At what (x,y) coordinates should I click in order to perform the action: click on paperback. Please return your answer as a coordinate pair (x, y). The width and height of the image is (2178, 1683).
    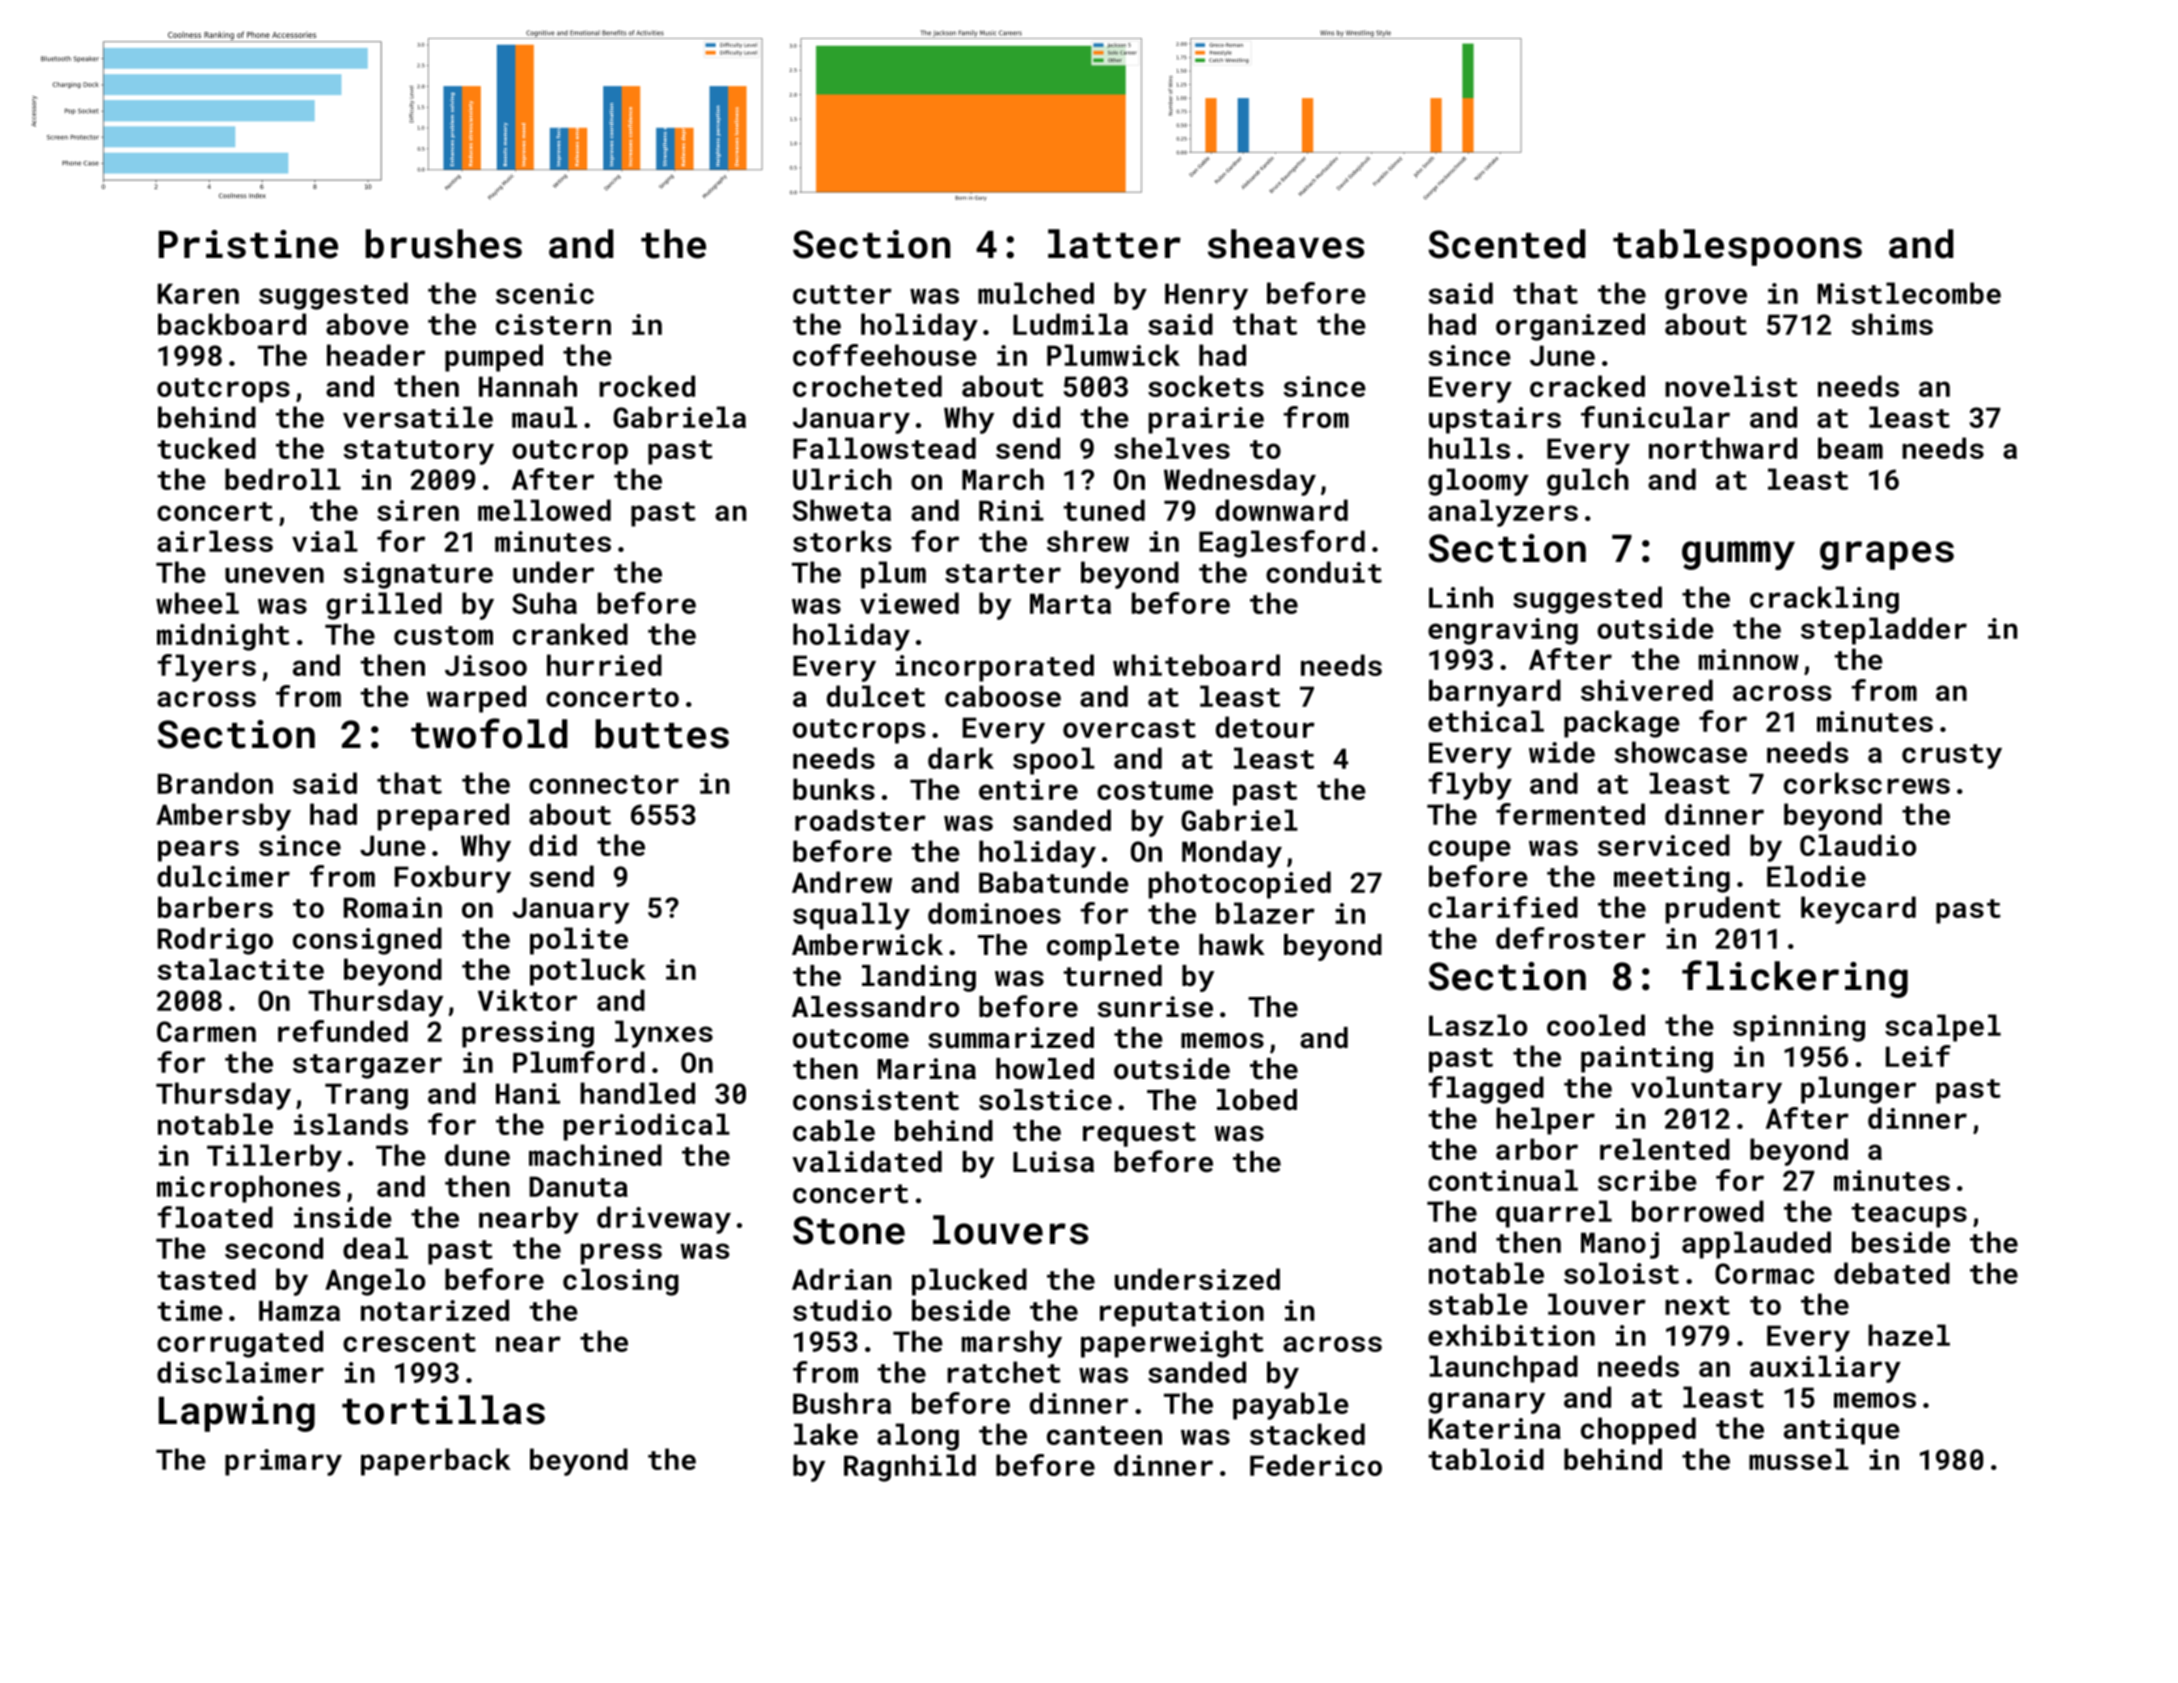
    Looking at the image, I should click on (436, 1462).
